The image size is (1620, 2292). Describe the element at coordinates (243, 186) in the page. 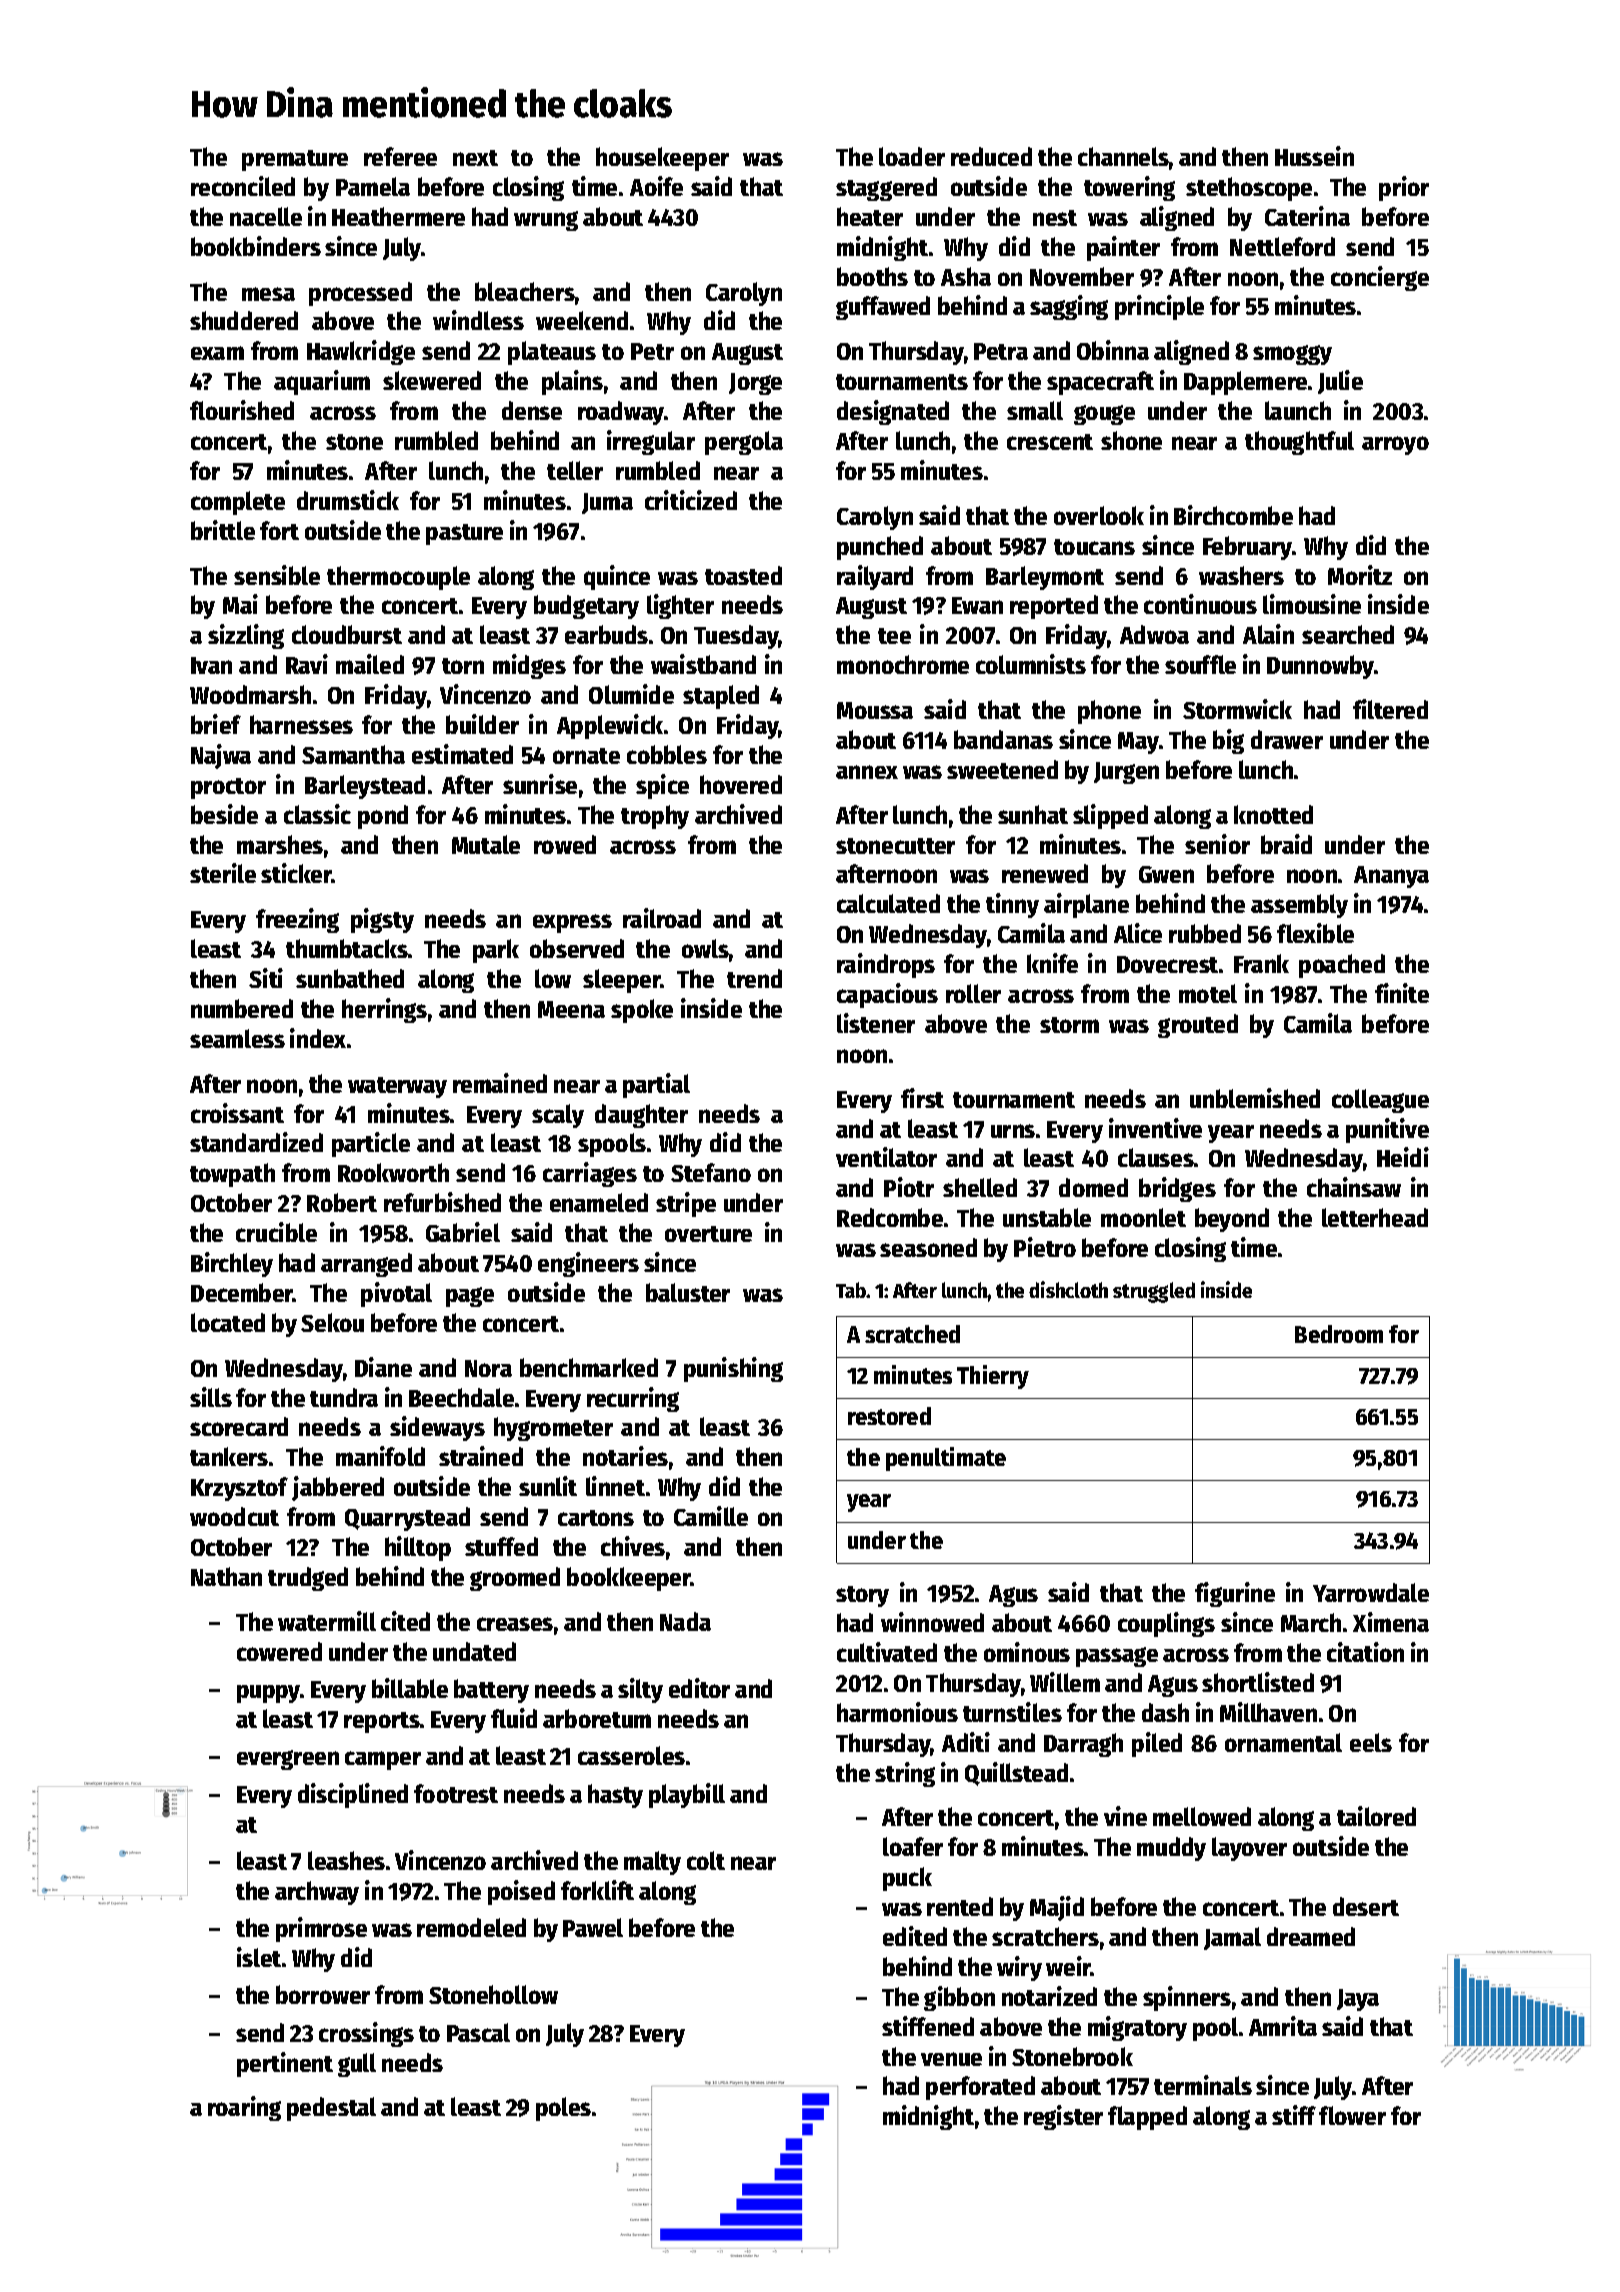

I see `reconciled` at that location.
